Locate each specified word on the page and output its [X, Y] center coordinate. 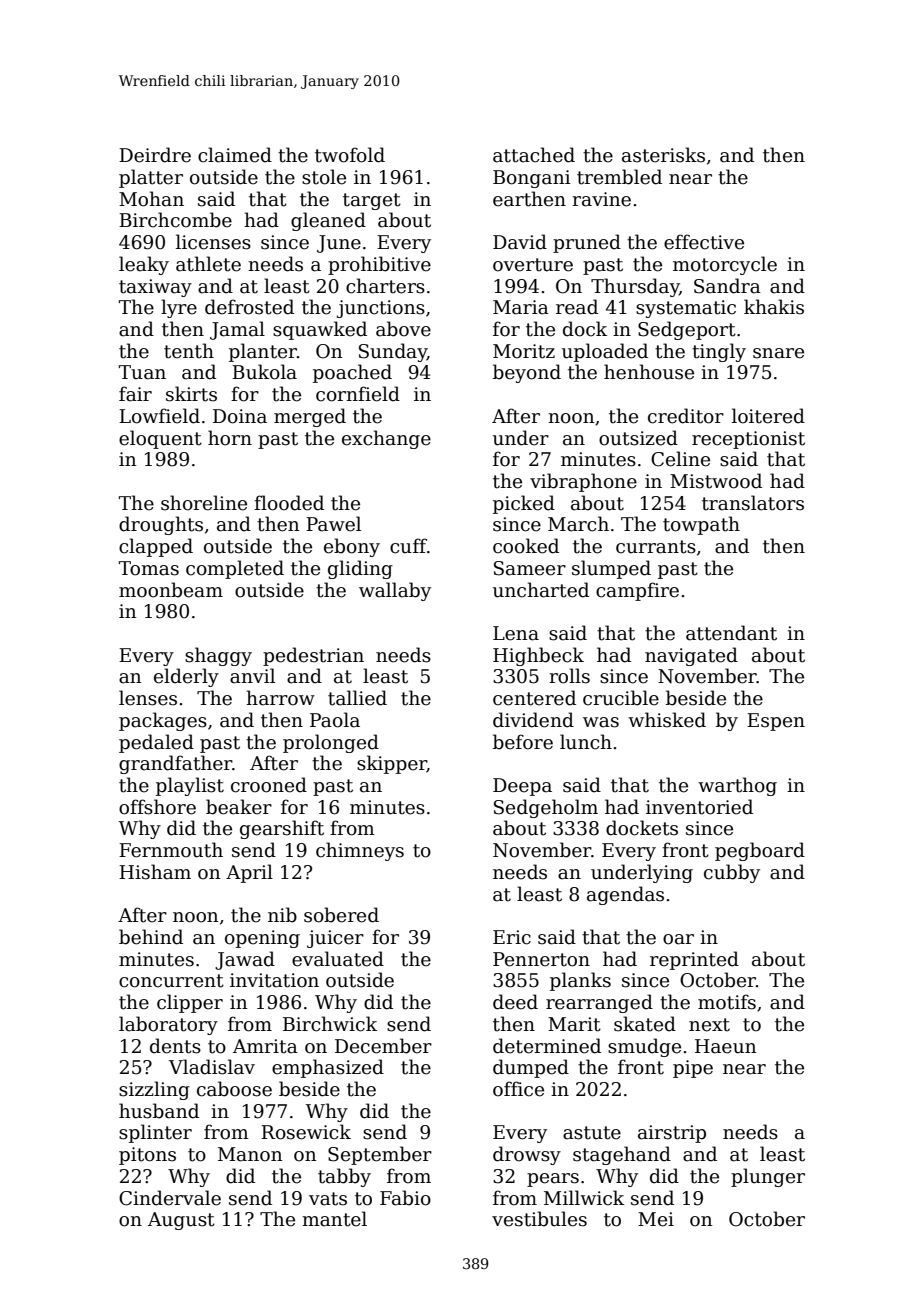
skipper [392, 764]
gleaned [328, 221]
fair [135, 394]
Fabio [405, 1198]
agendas [625, 895]
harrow [280, 698]
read [577, 307]
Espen [776, 722]
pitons [147, 1156]
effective [704, 242]
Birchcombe [175, 220]
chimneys [360, 851]
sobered [341, 915]
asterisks [663, 155]
